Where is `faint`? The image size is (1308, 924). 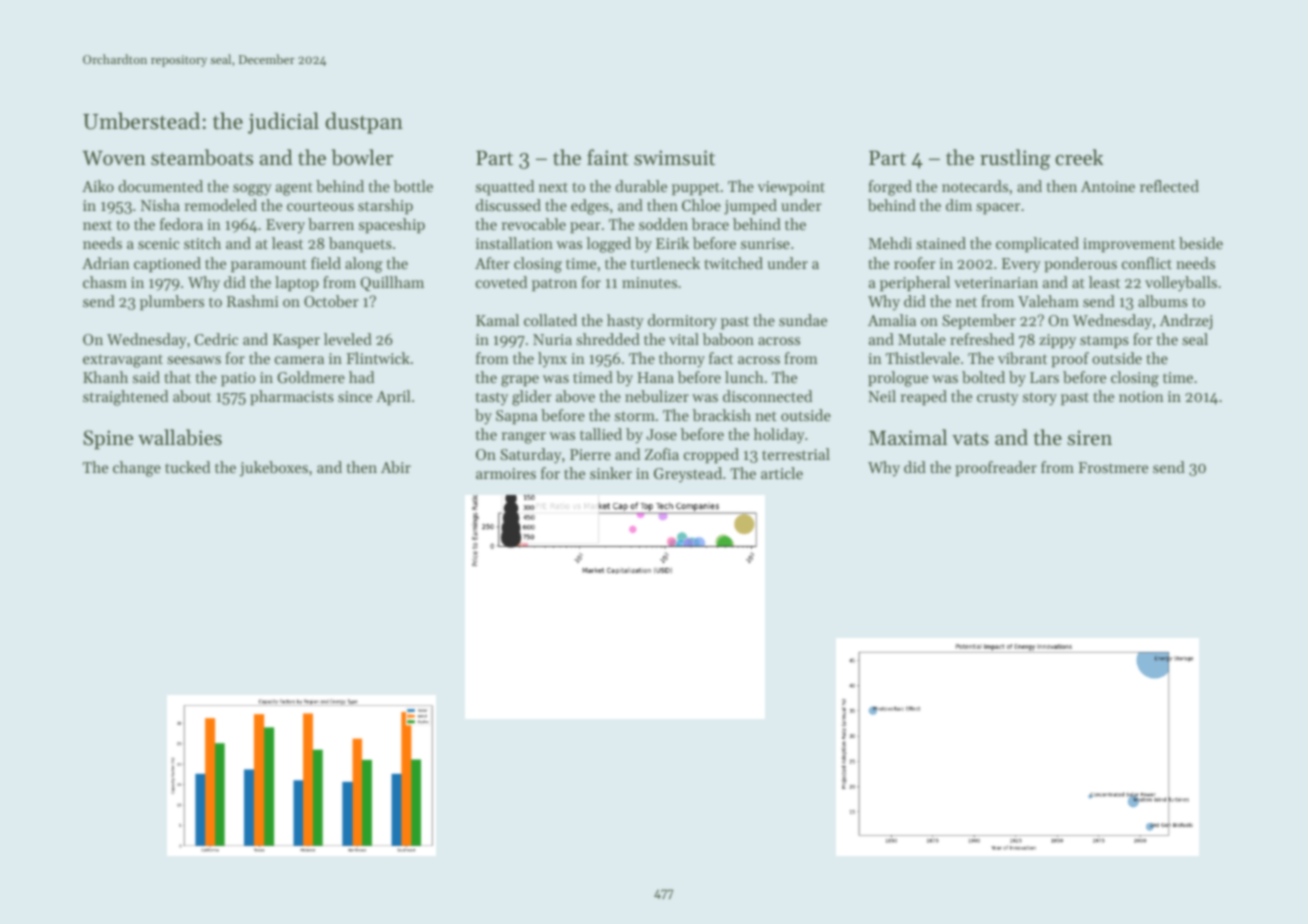 faint is located at coordinates (608, 157).
